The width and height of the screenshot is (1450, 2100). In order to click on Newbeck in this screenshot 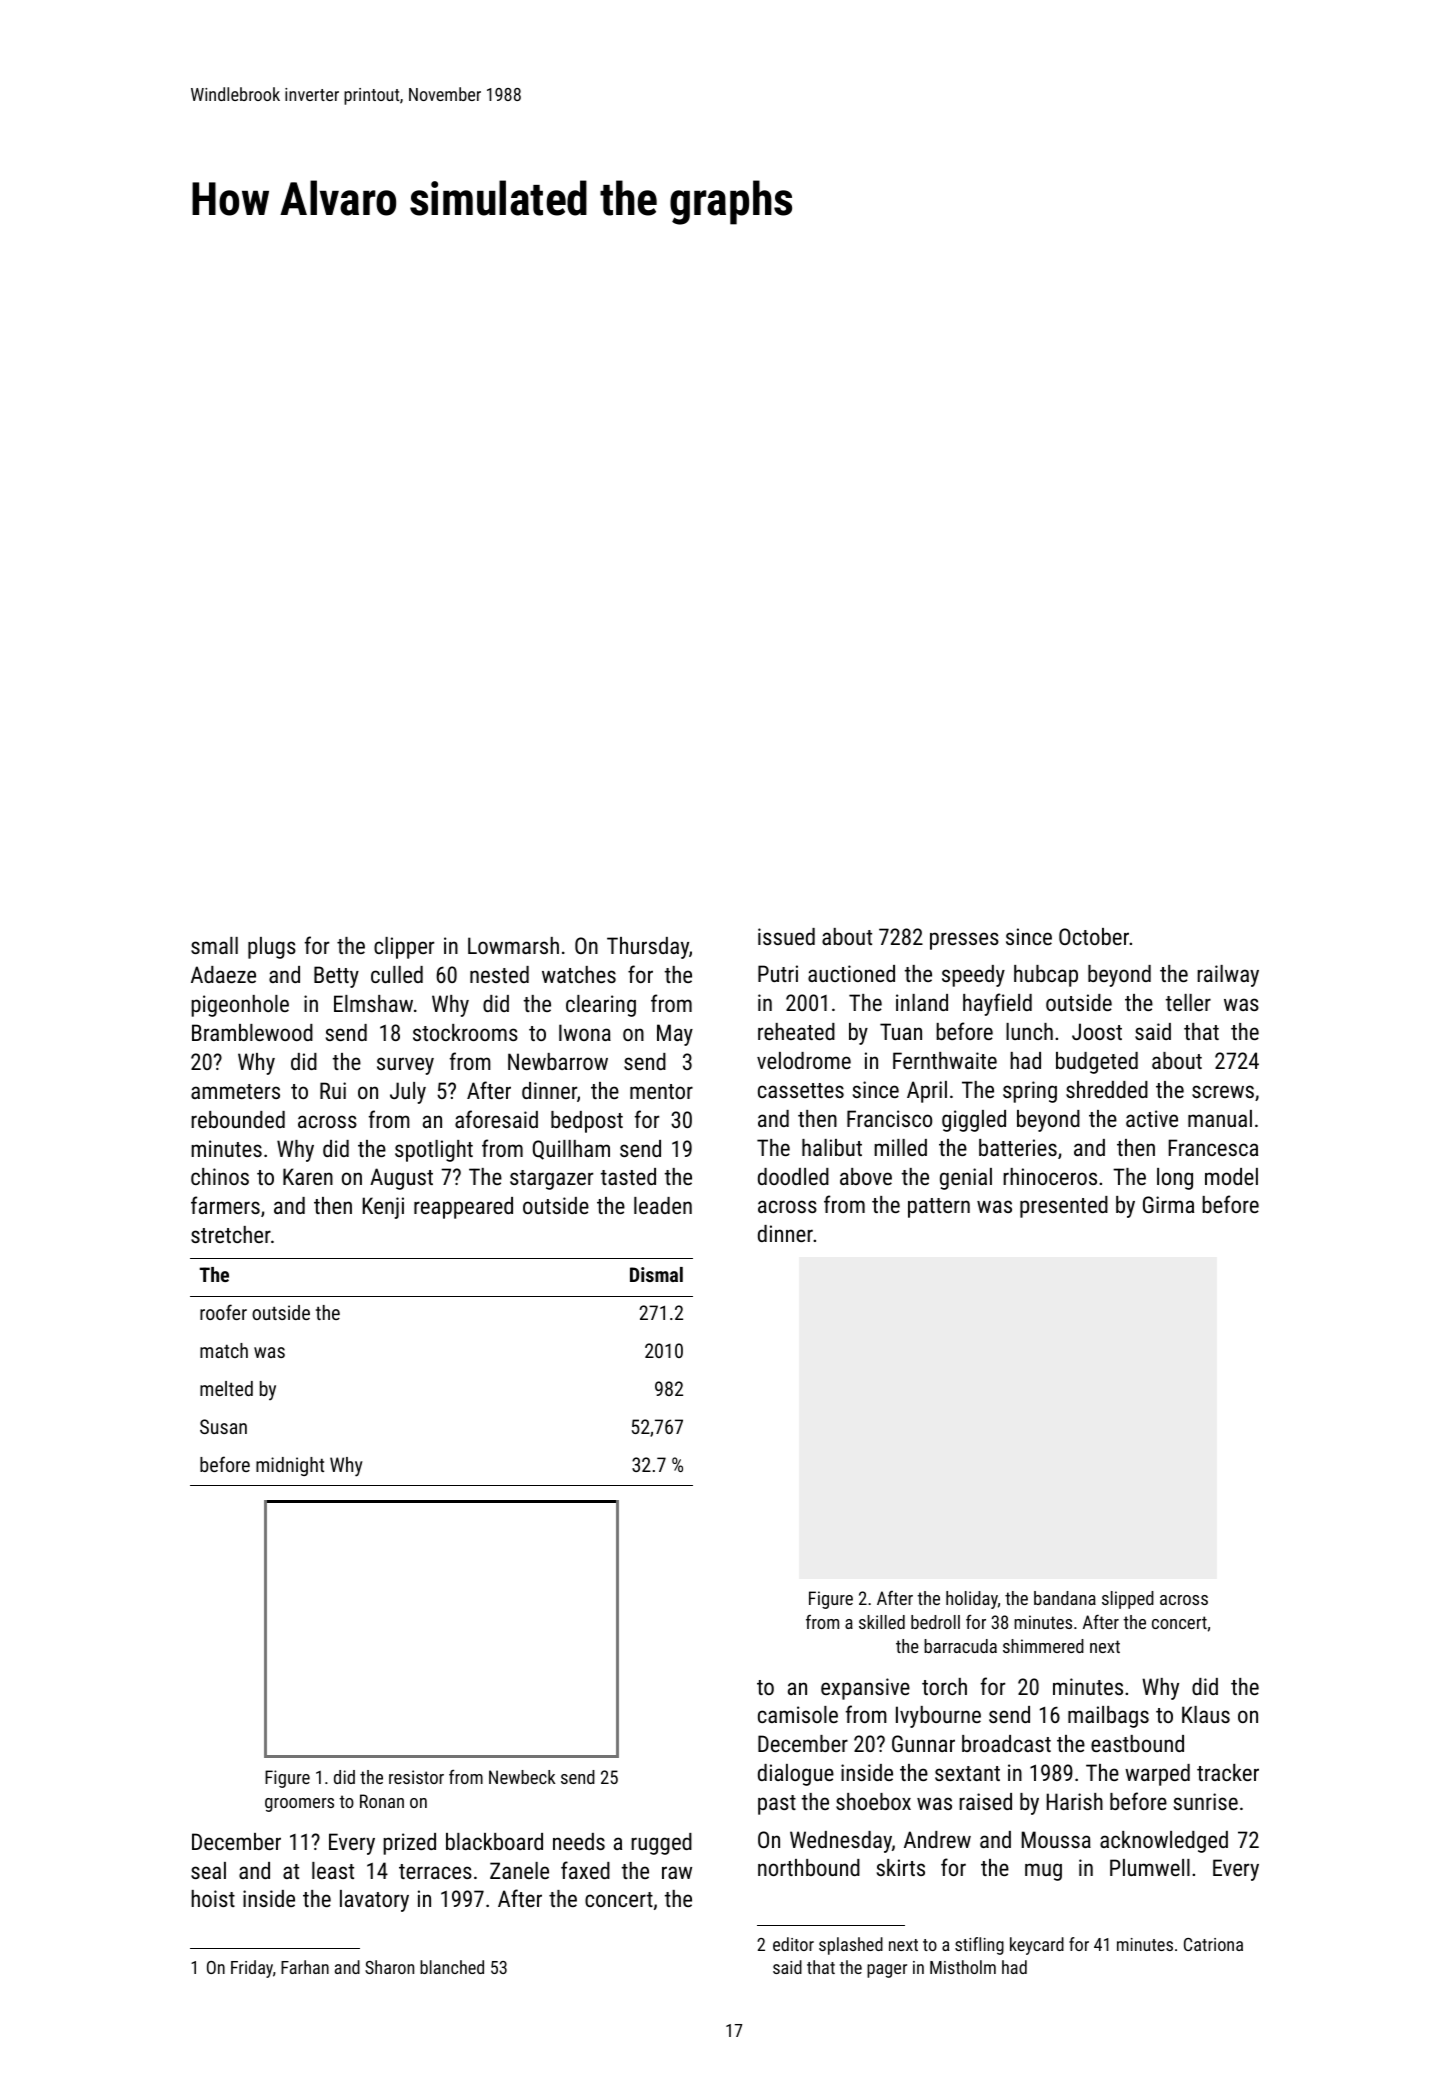, I will do `click(522, 1777)`.
